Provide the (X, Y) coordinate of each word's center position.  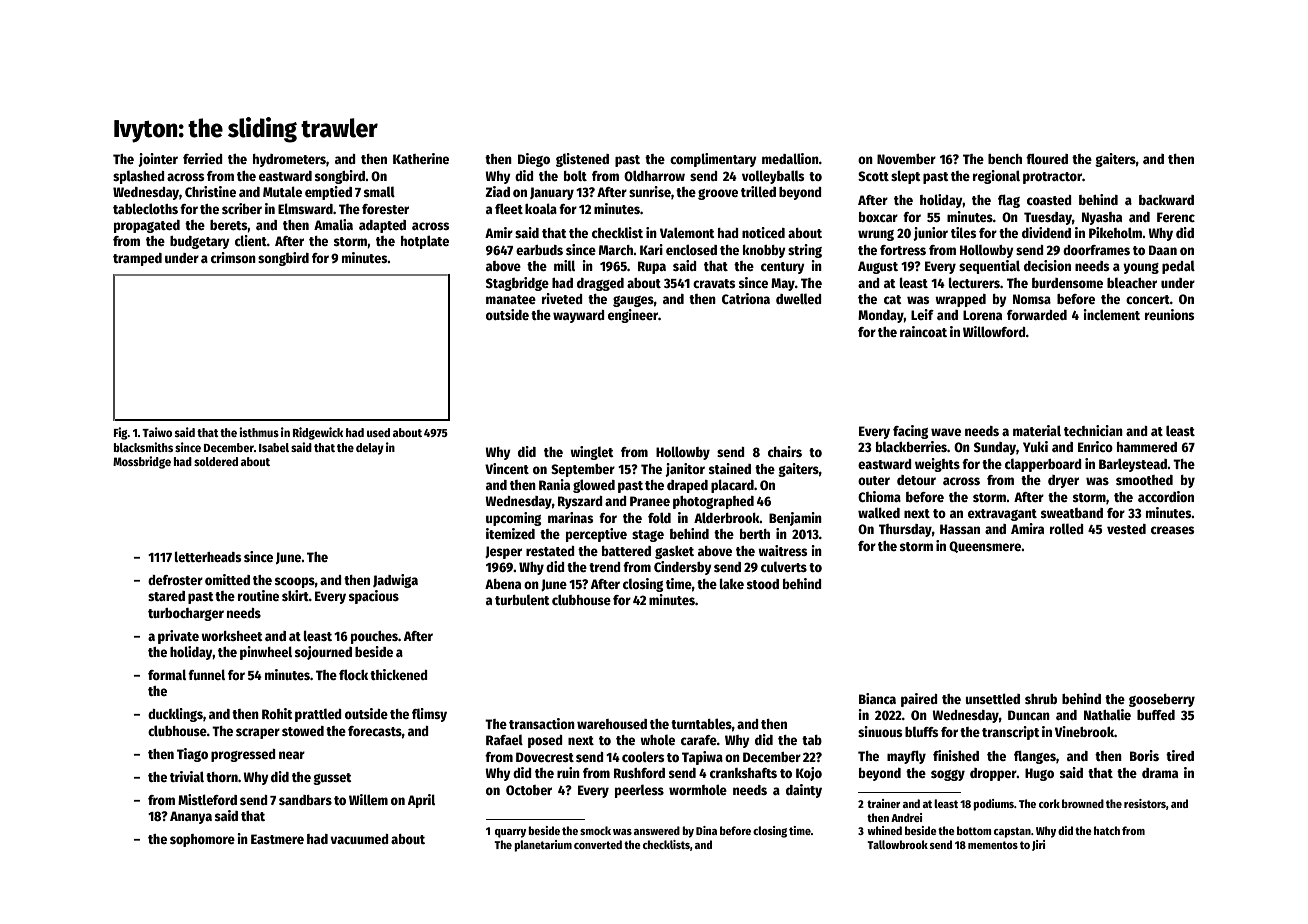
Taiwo (157, 432)
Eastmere (277, 839)
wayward (579, 316)
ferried (203, 158)
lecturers (974, 282)
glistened (582, 160)
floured (1047, 158)
